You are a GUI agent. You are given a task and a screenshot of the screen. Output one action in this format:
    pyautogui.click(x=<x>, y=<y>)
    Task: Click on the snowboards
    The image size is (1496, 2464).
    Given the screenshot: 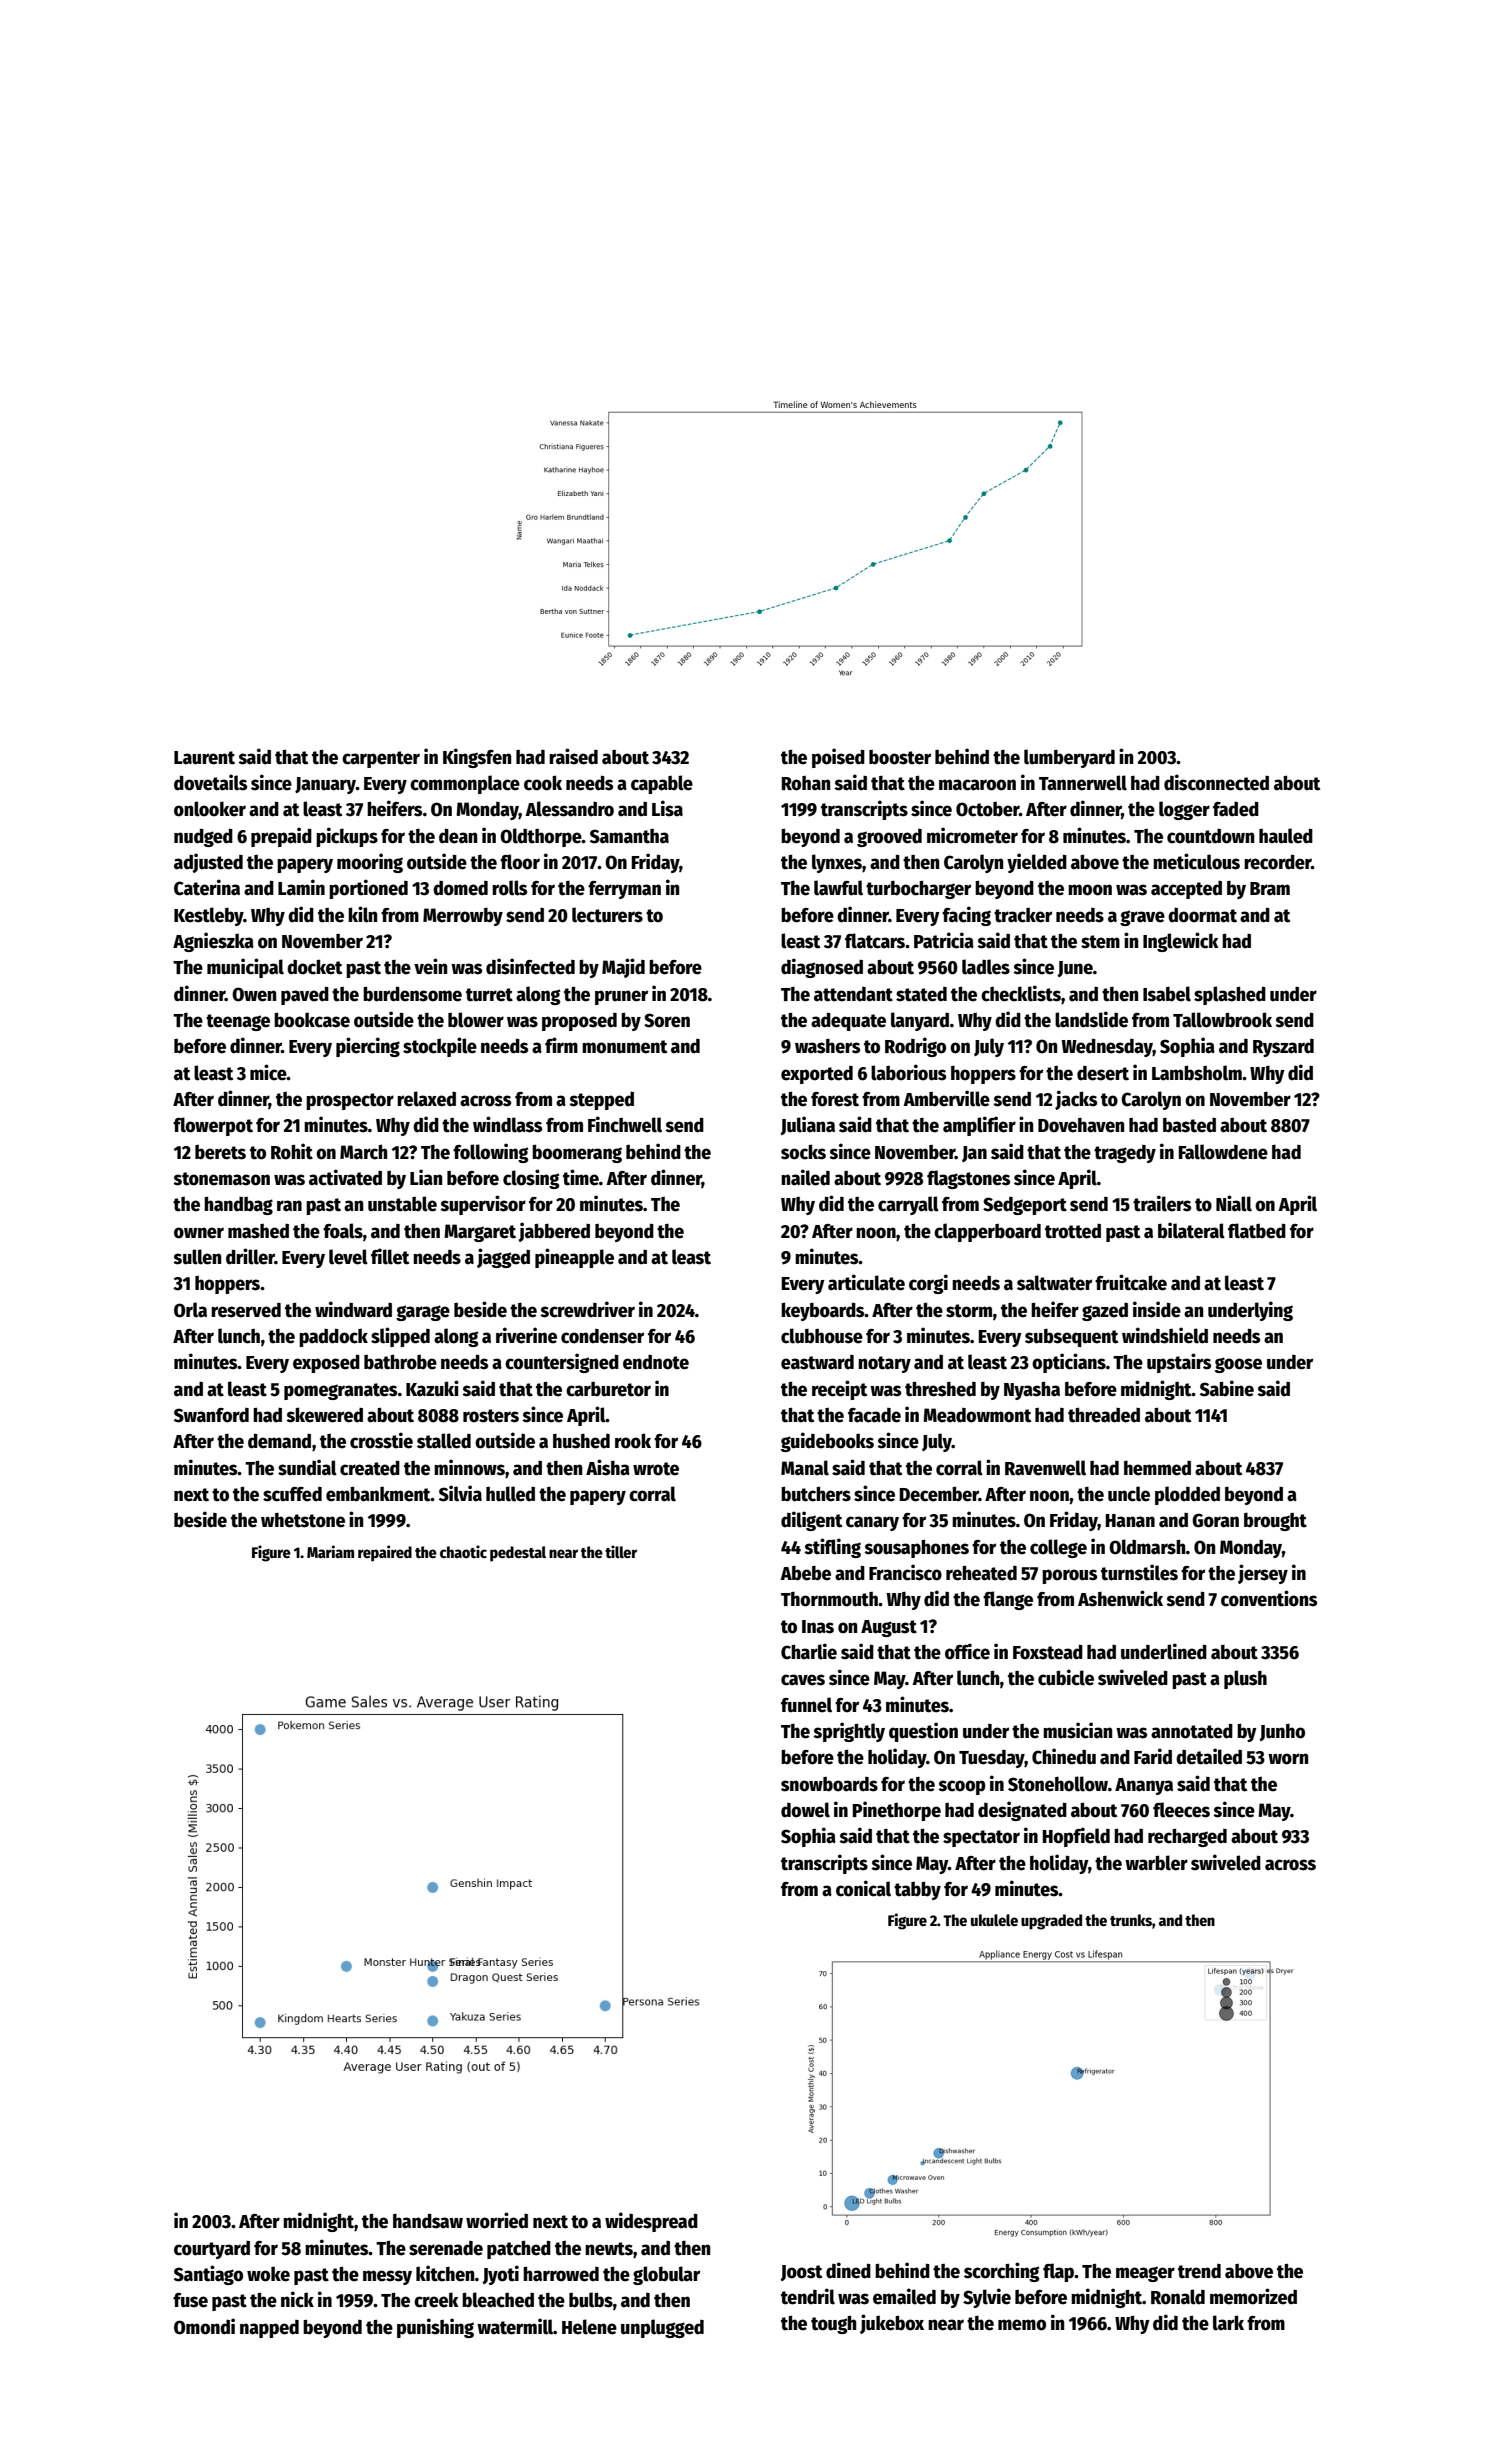 What is the action you would take?
    pyautogui.click(x=829, y=1784)
